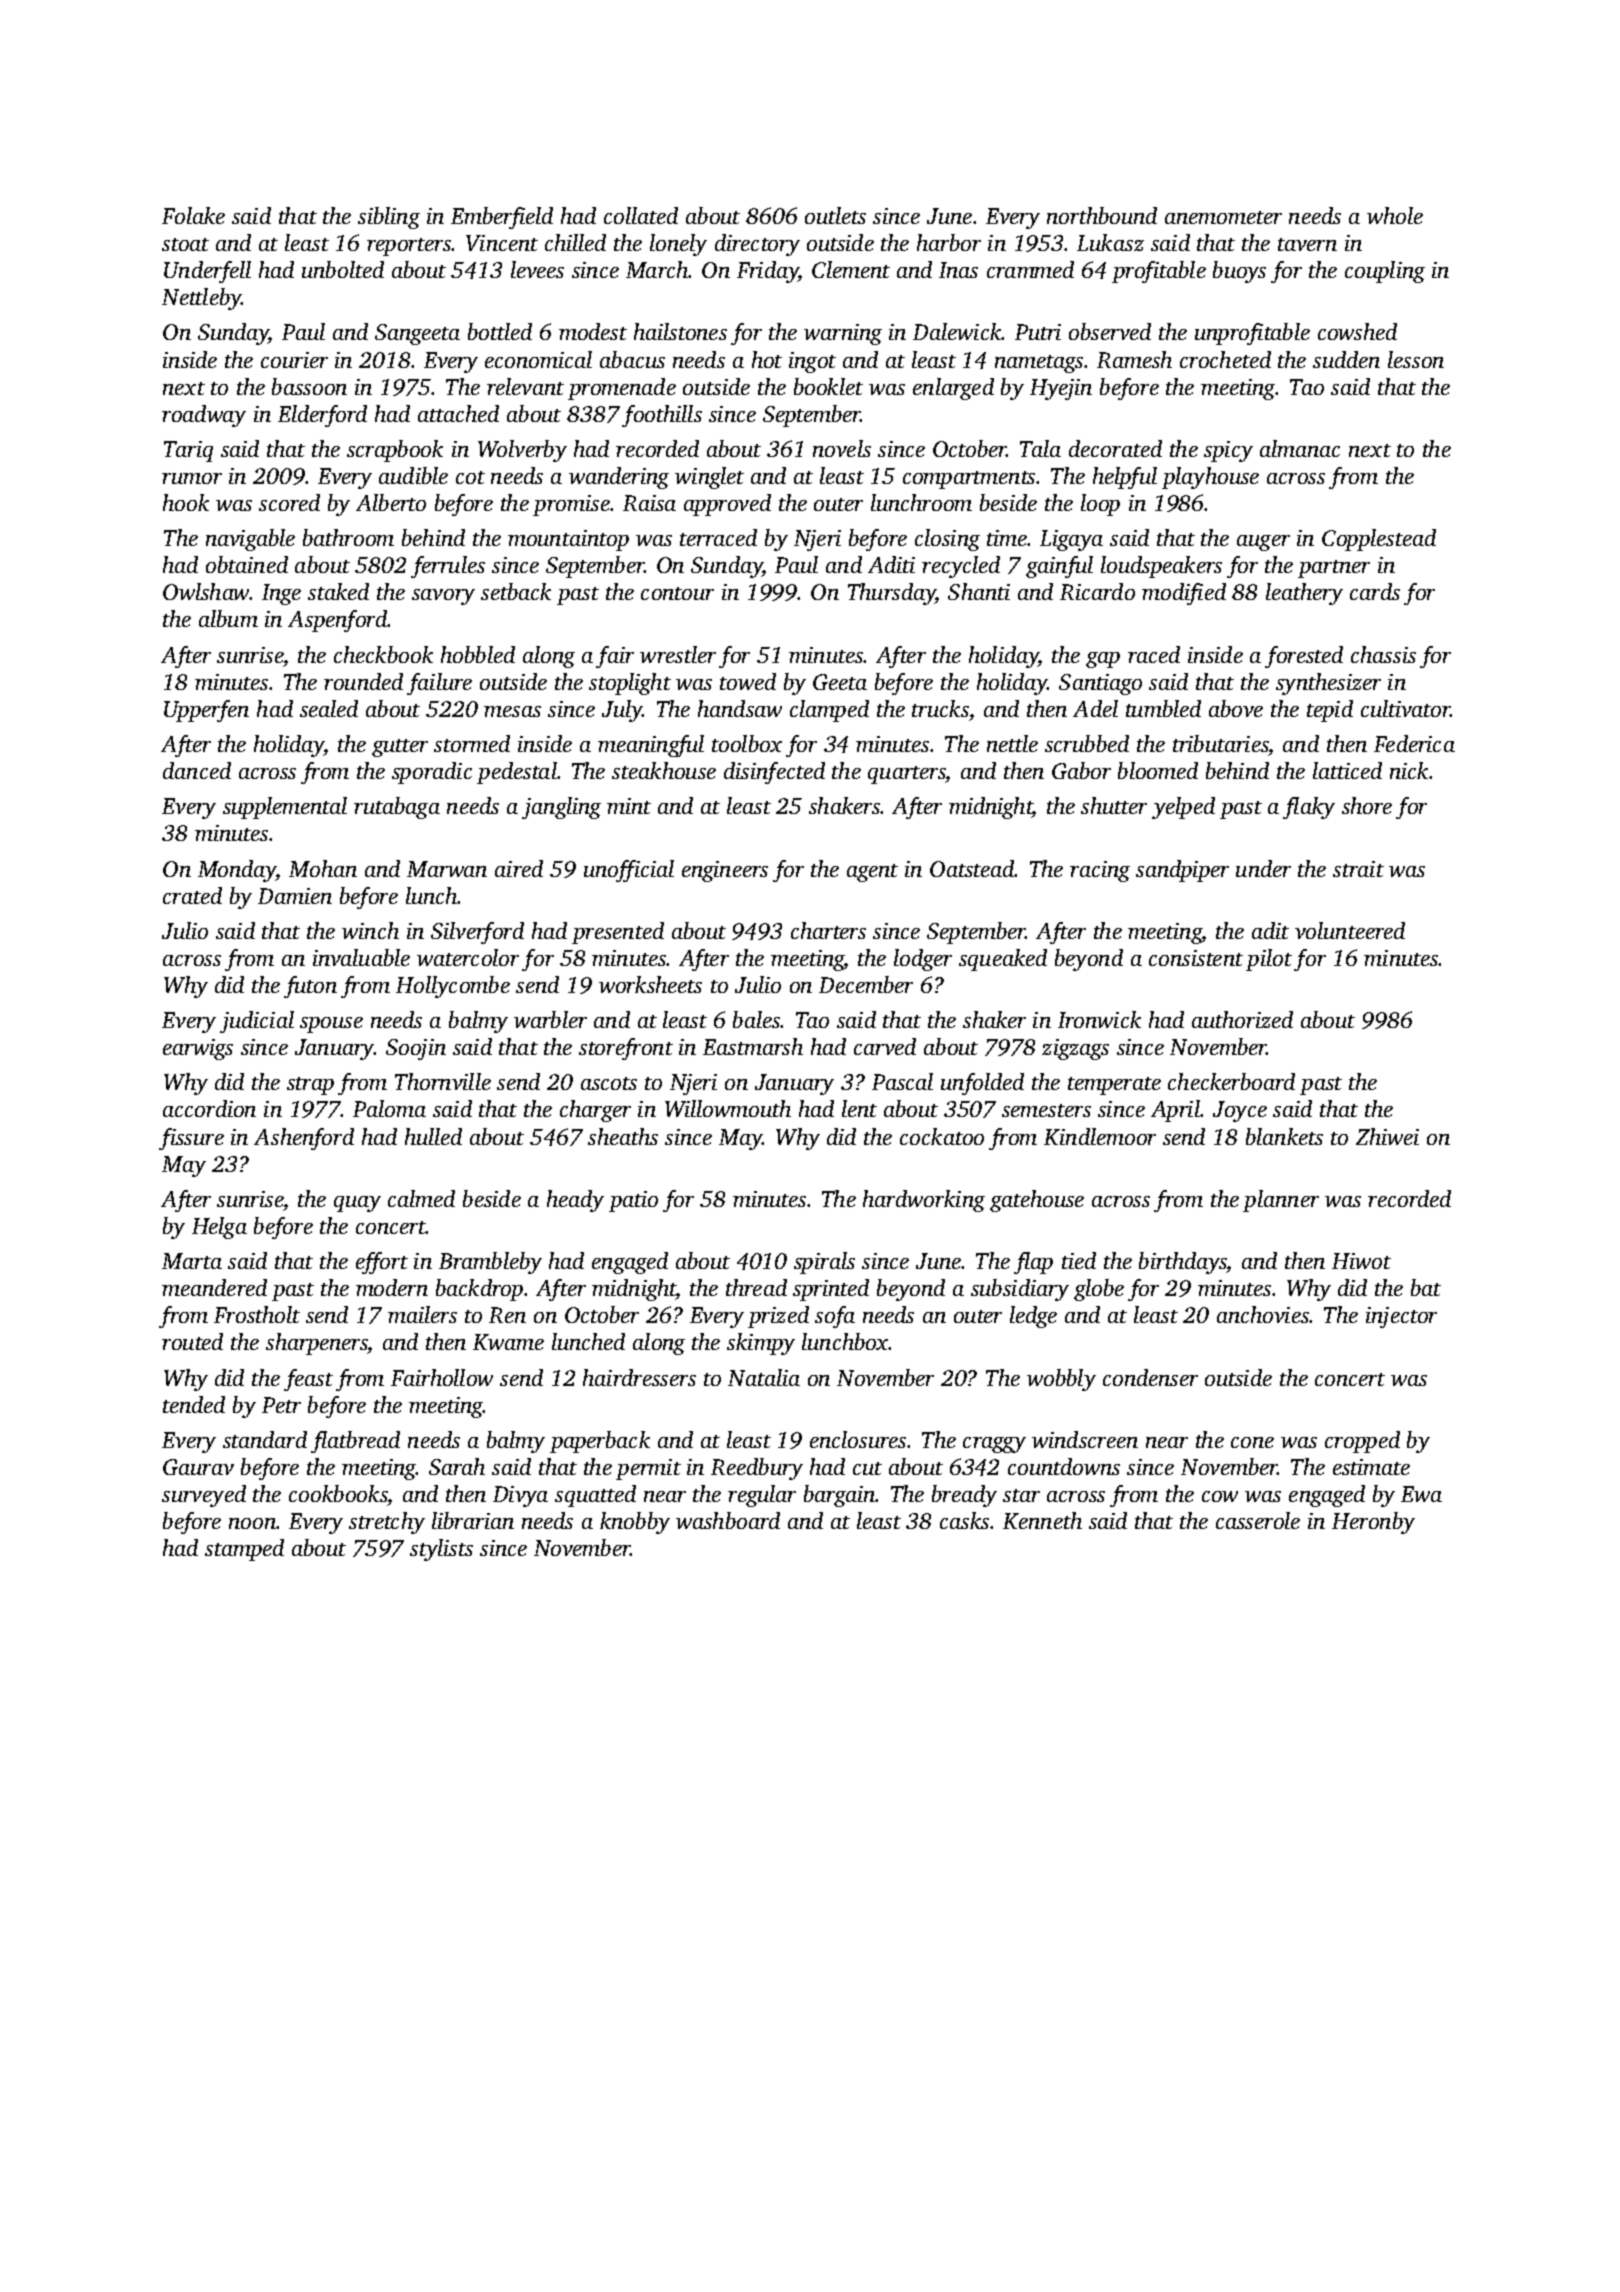  Describe the element at coordinates (1347, 770) in the screenshot. I see `latticed` at that location.
